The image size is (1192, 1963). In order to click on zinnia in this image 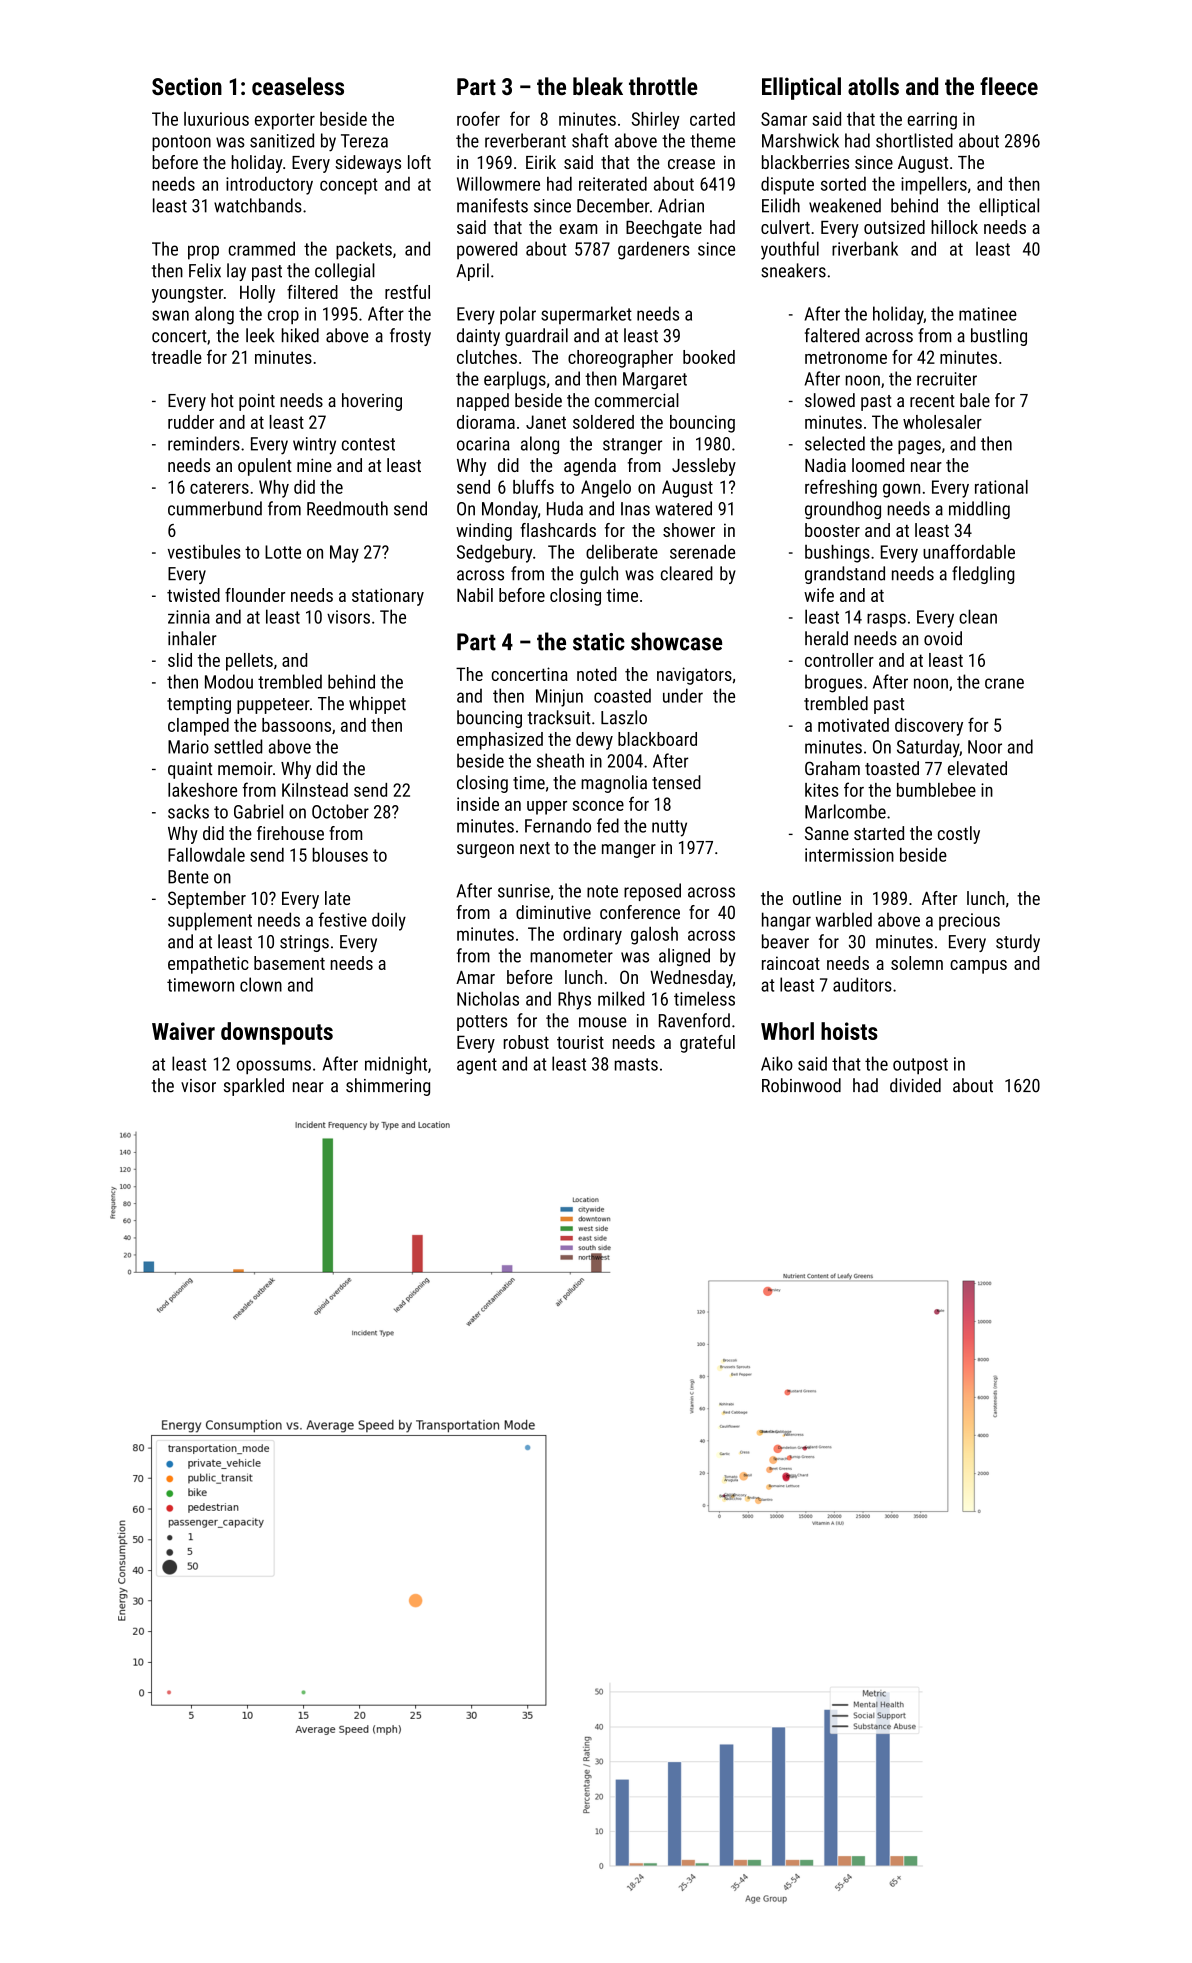, I will do `click(189, 617)`.
